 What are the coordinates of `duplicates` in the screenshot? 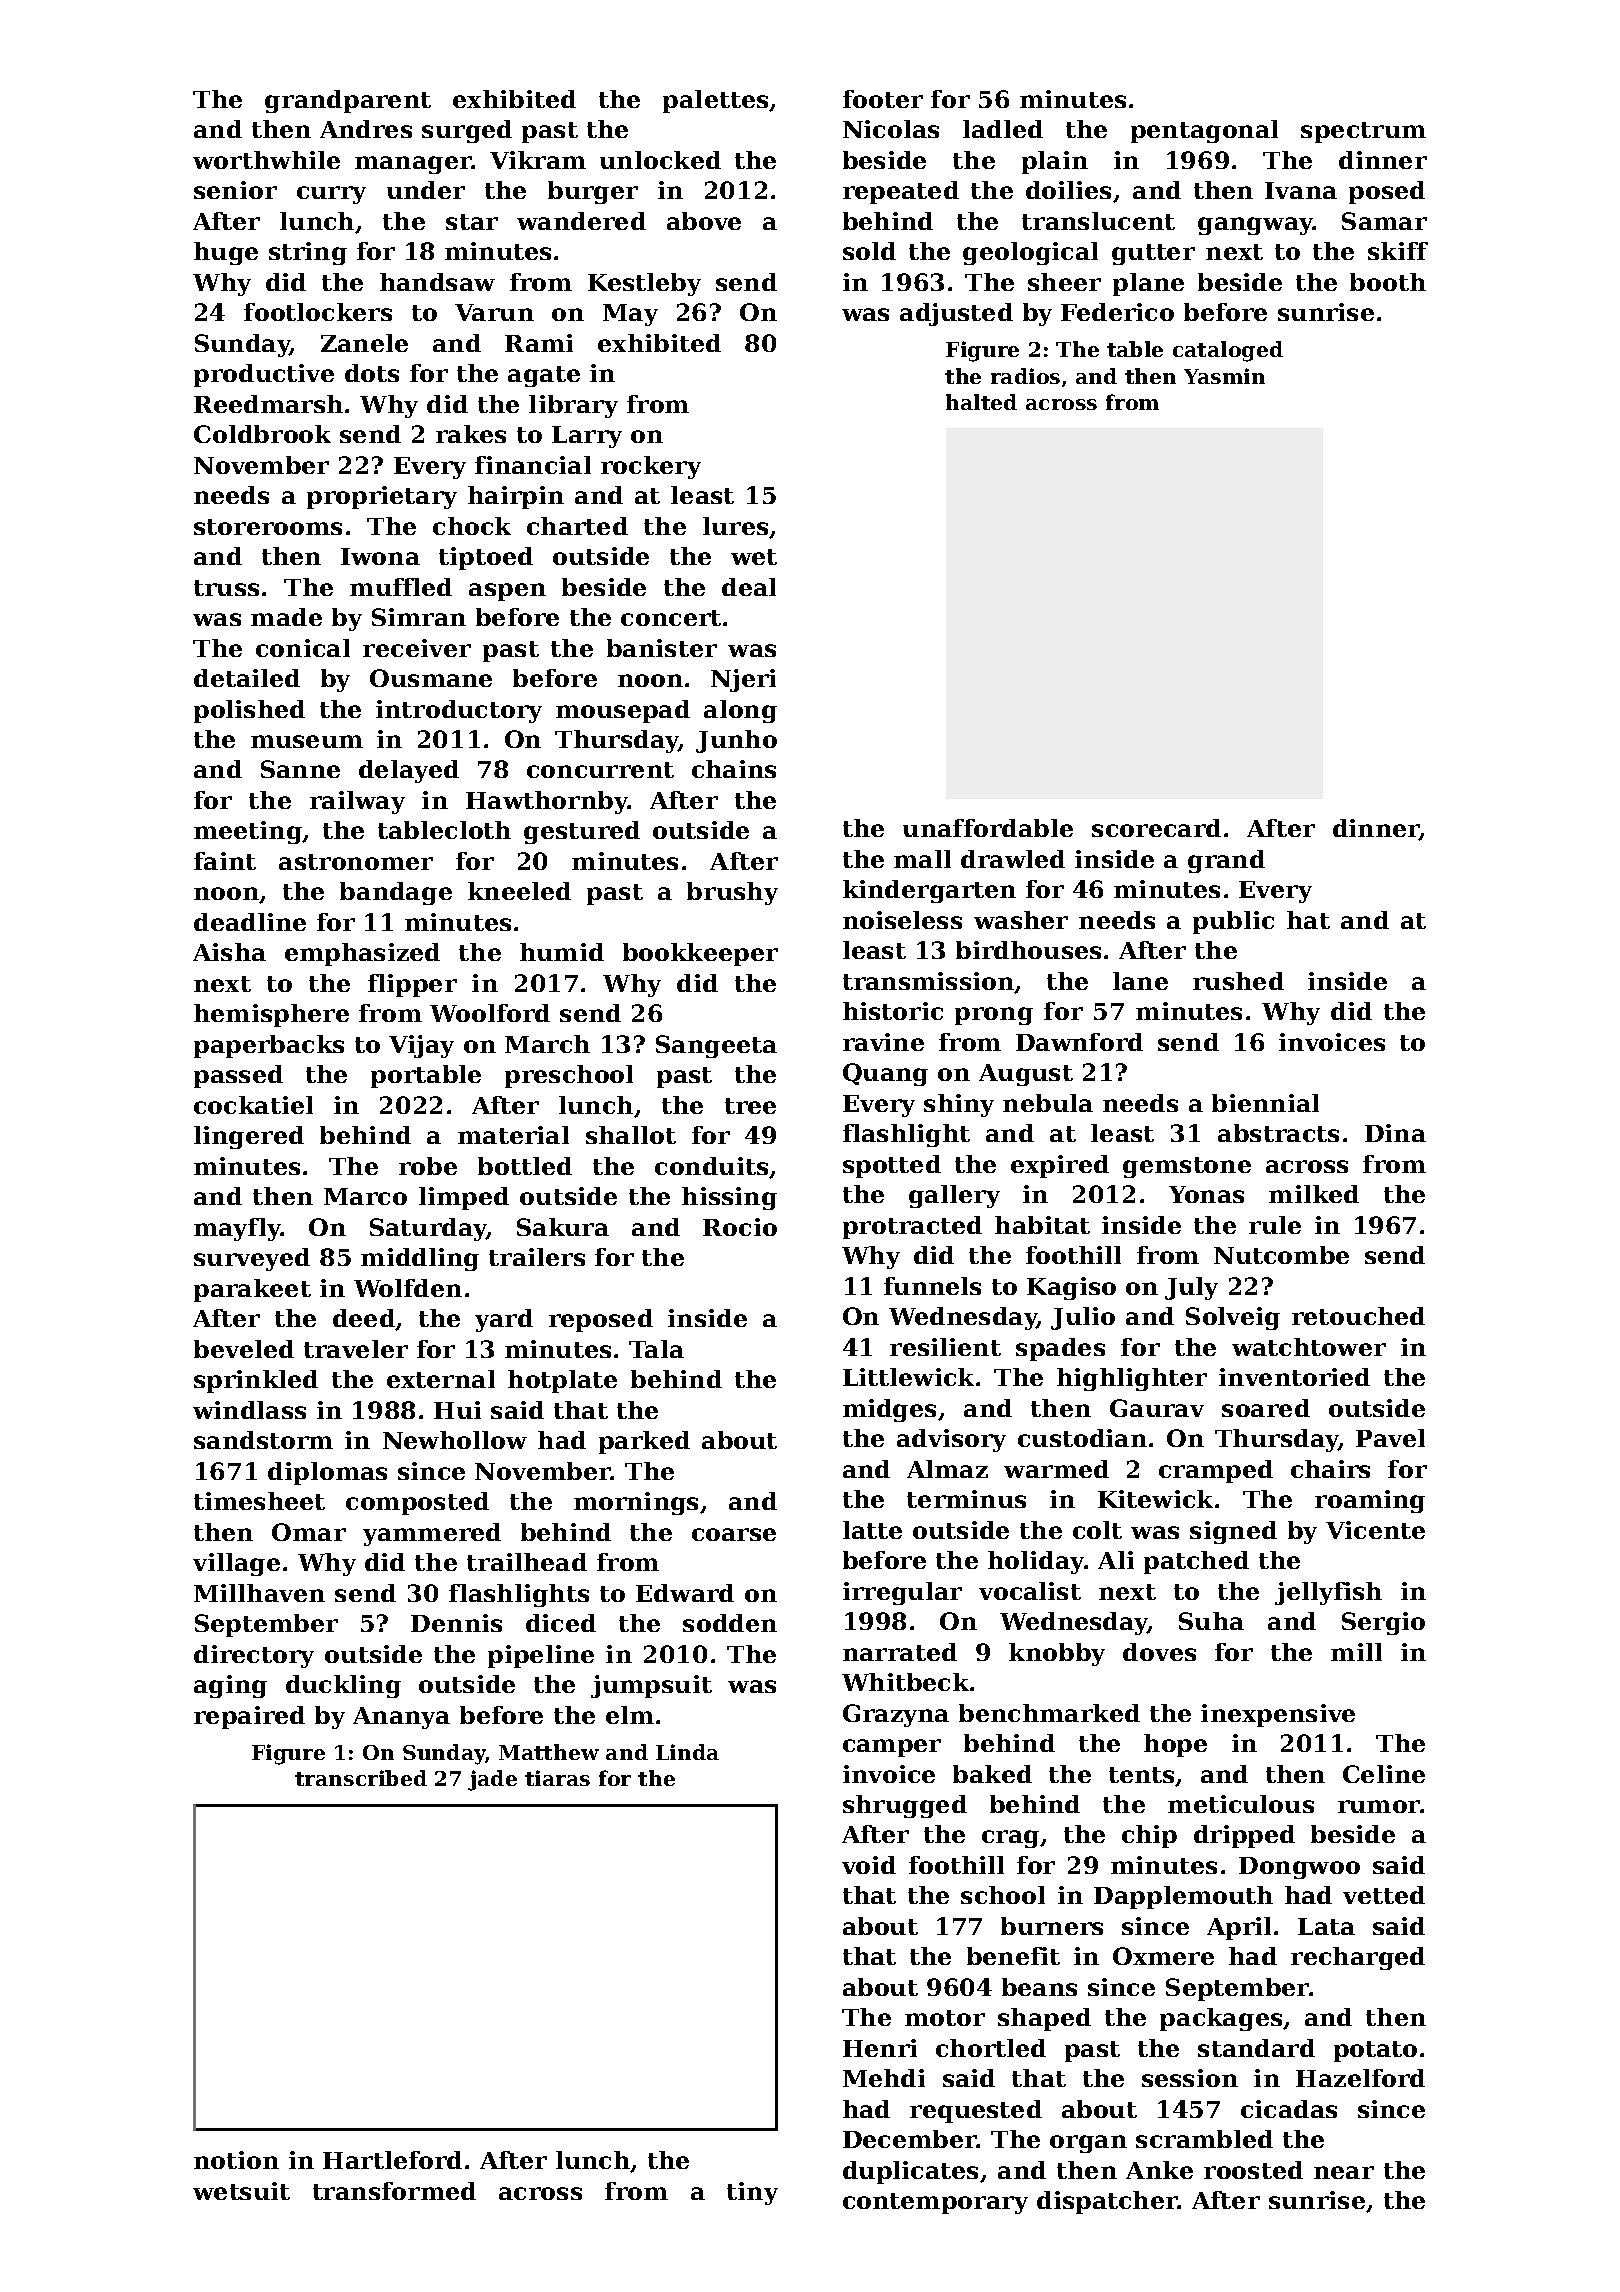 It's located at (910, 2172).
